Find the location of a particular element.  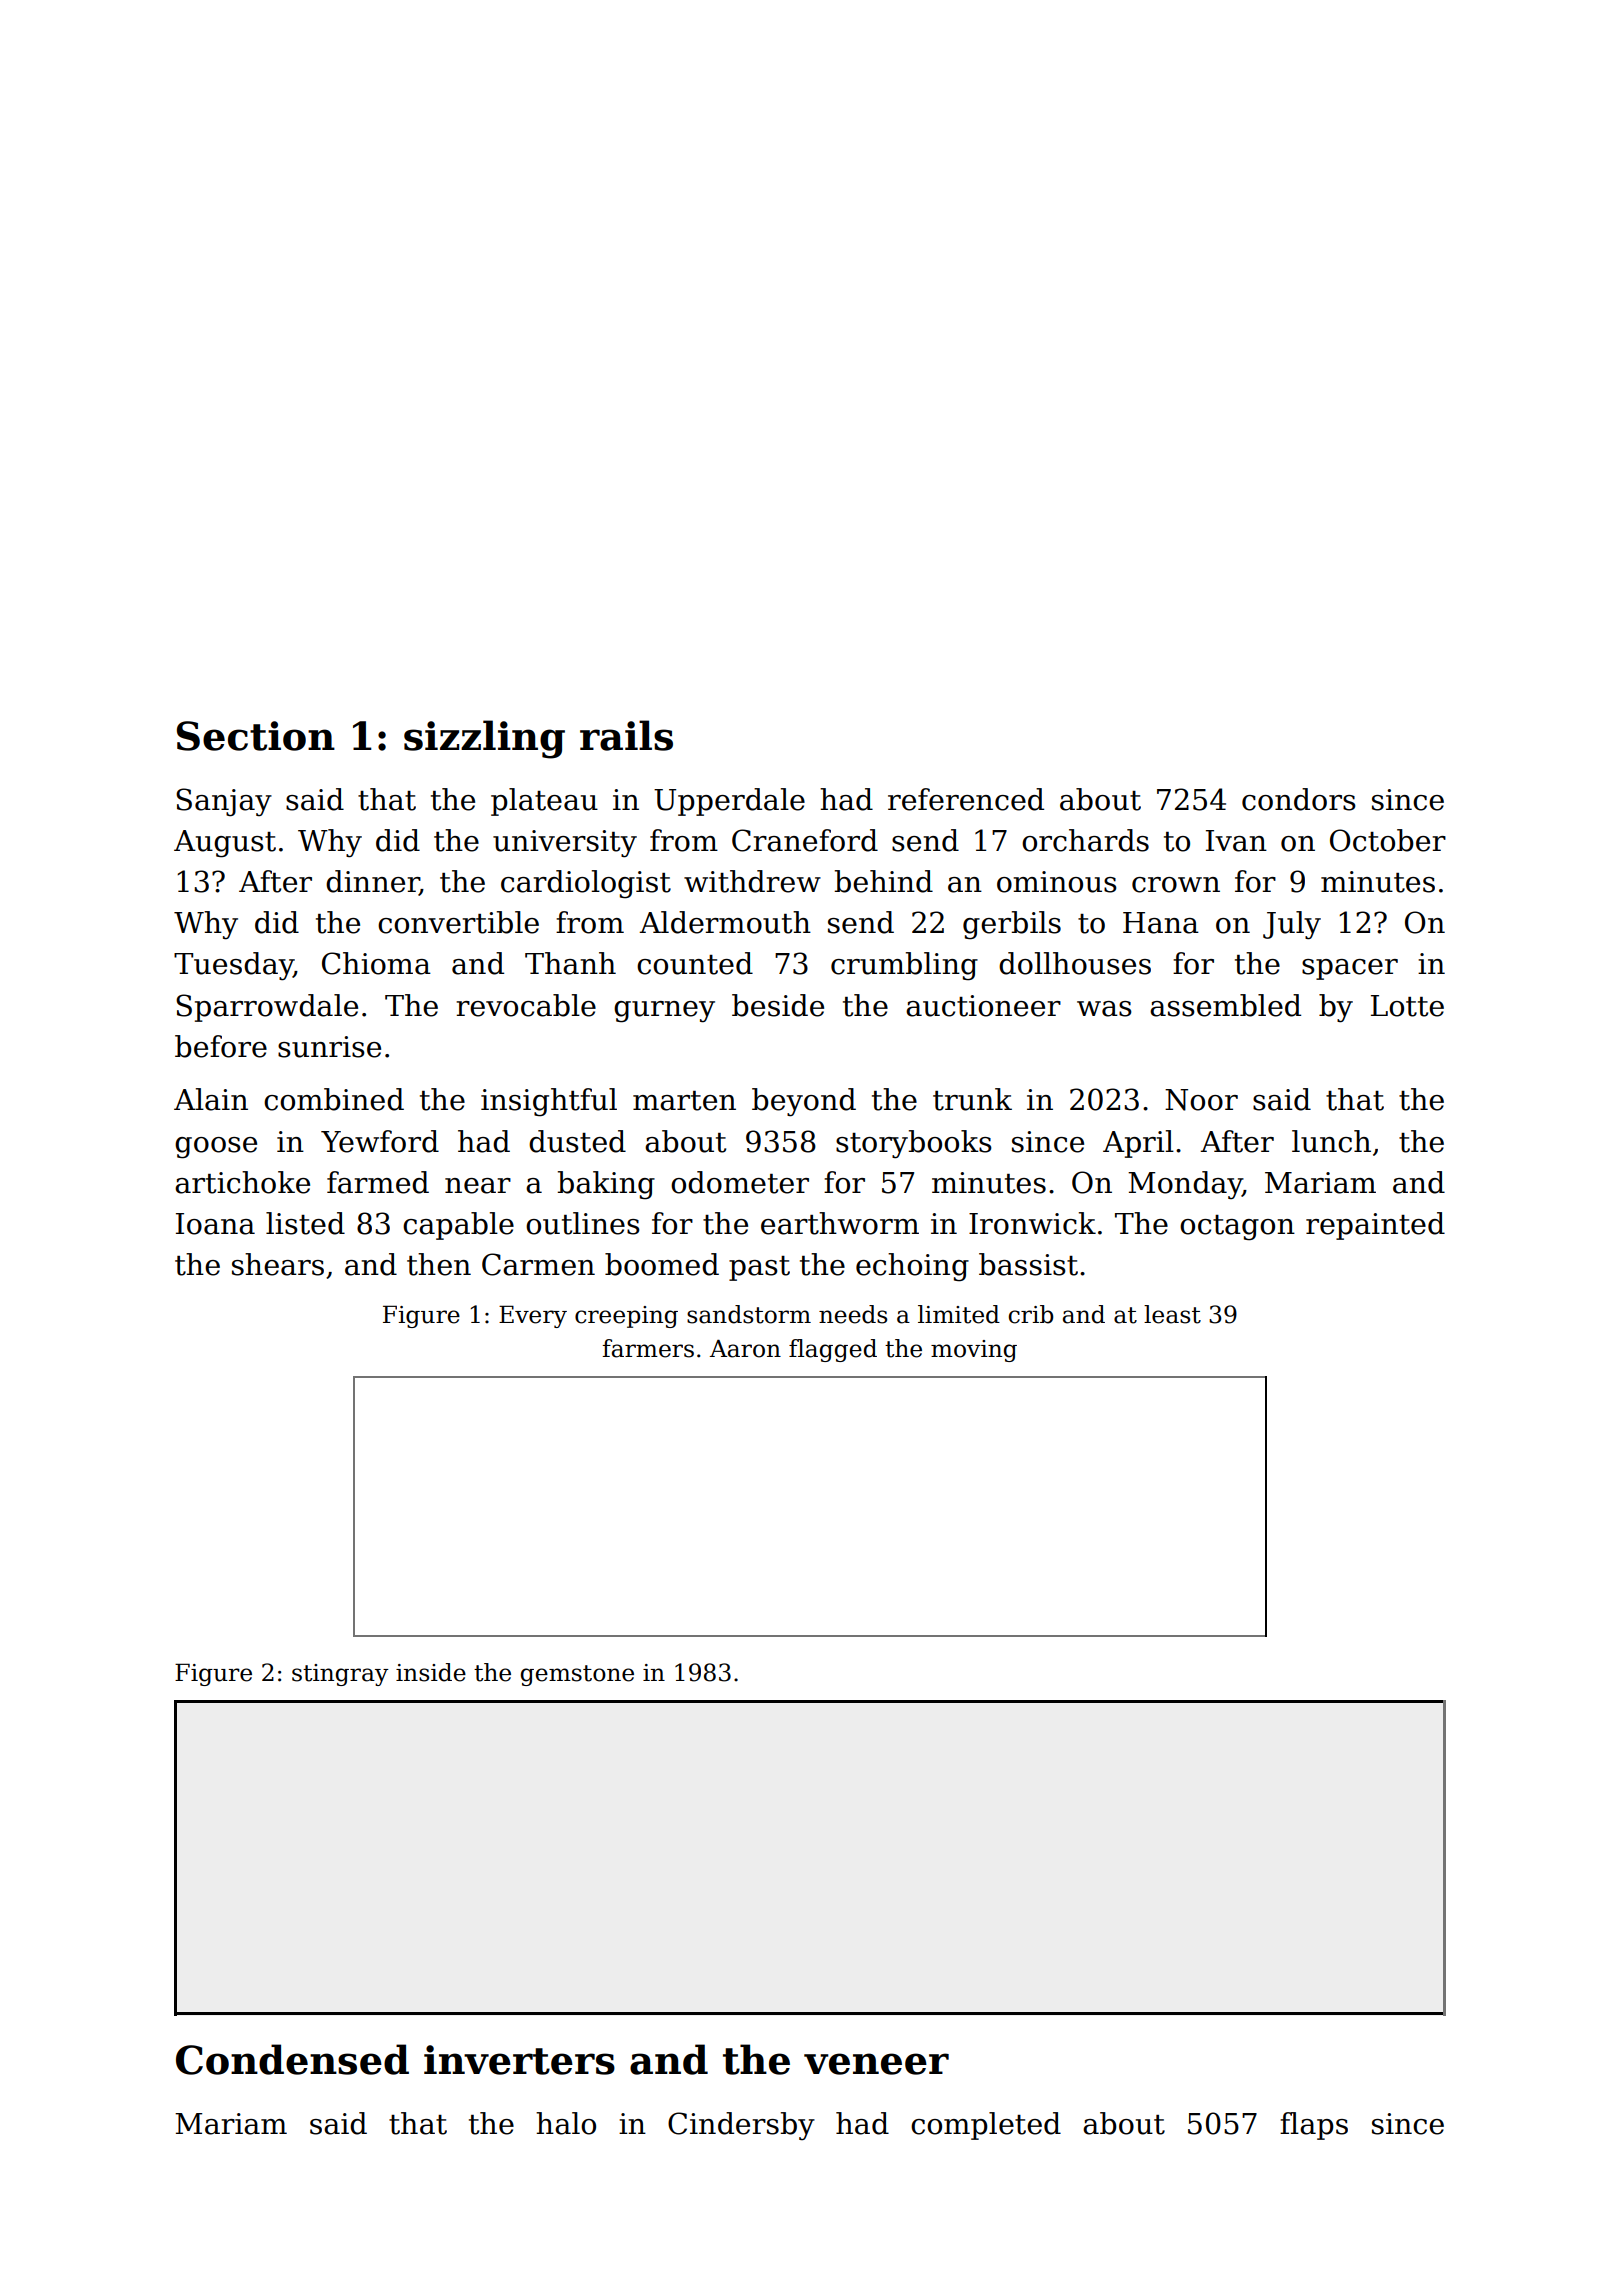

artichoke is located at coordinates (242, 1182).
